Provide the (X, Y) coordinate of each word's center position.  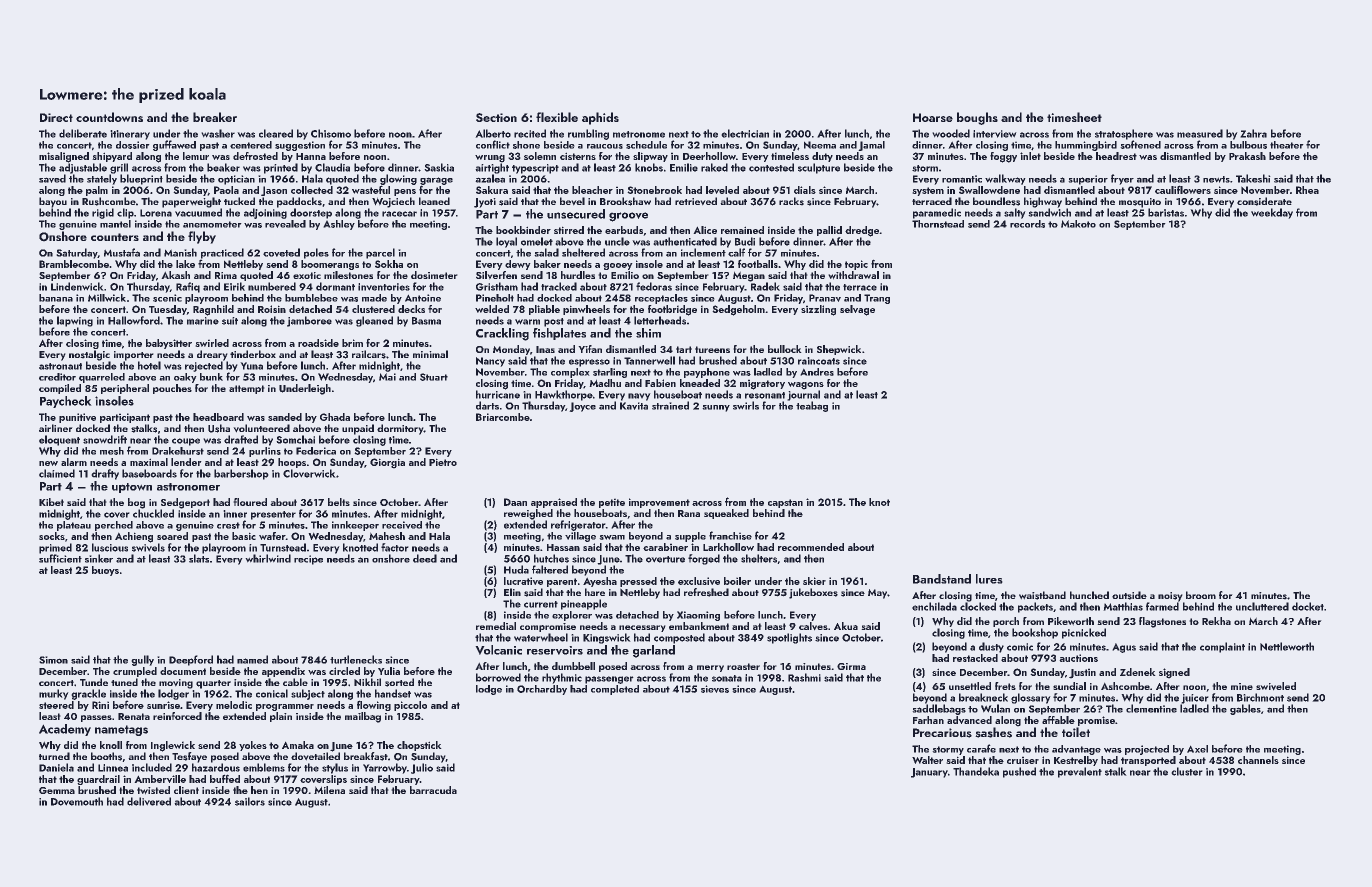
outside (1129, 595)
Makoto (1078, 224)
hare (595, 592)
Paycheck (65, 402)
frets (1005, 686)
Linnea (113, 768)
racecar (399, 214)
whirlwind (268, 558)
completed (615, 690)
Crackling (502, 334)
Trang (877, 299)
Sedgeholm (739, 310)
